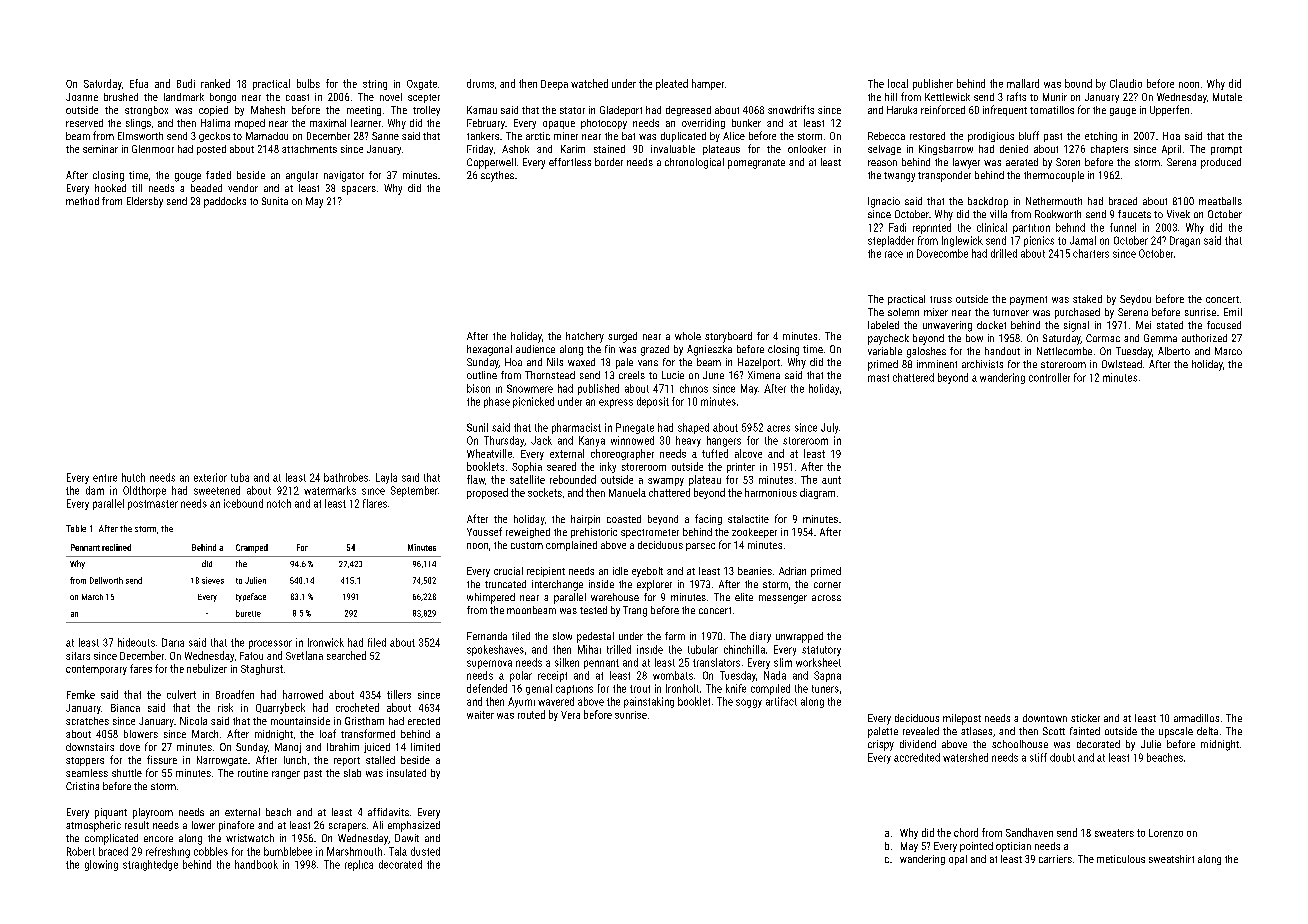 The width and height of the image is (1308, 924). Describe the element at coordinates (497, 176) in the image. I see `scythes` at that location.
